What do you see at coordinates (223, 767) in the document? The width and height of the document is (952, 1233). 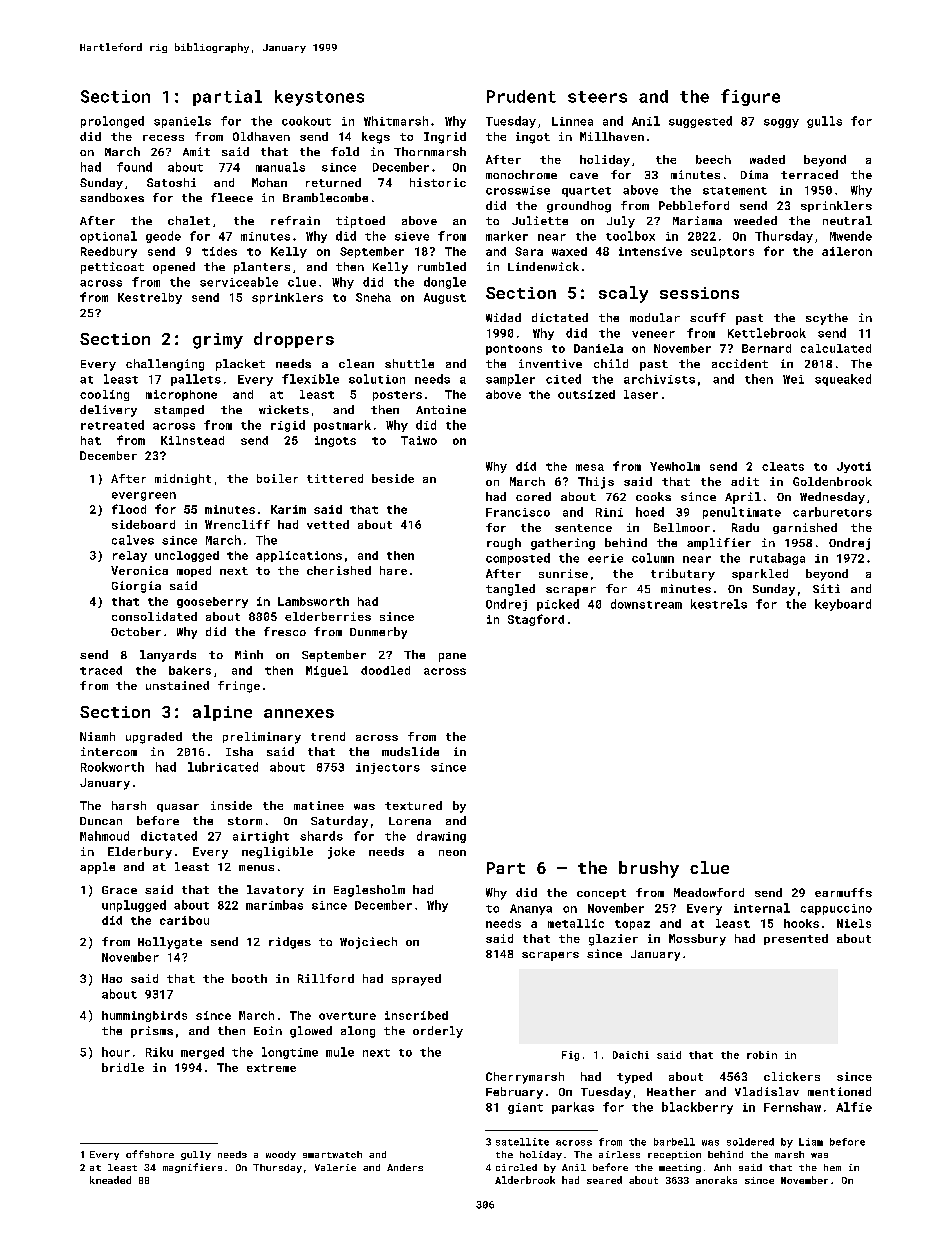 I see `lubricated` at bounding box center [223, 767].
